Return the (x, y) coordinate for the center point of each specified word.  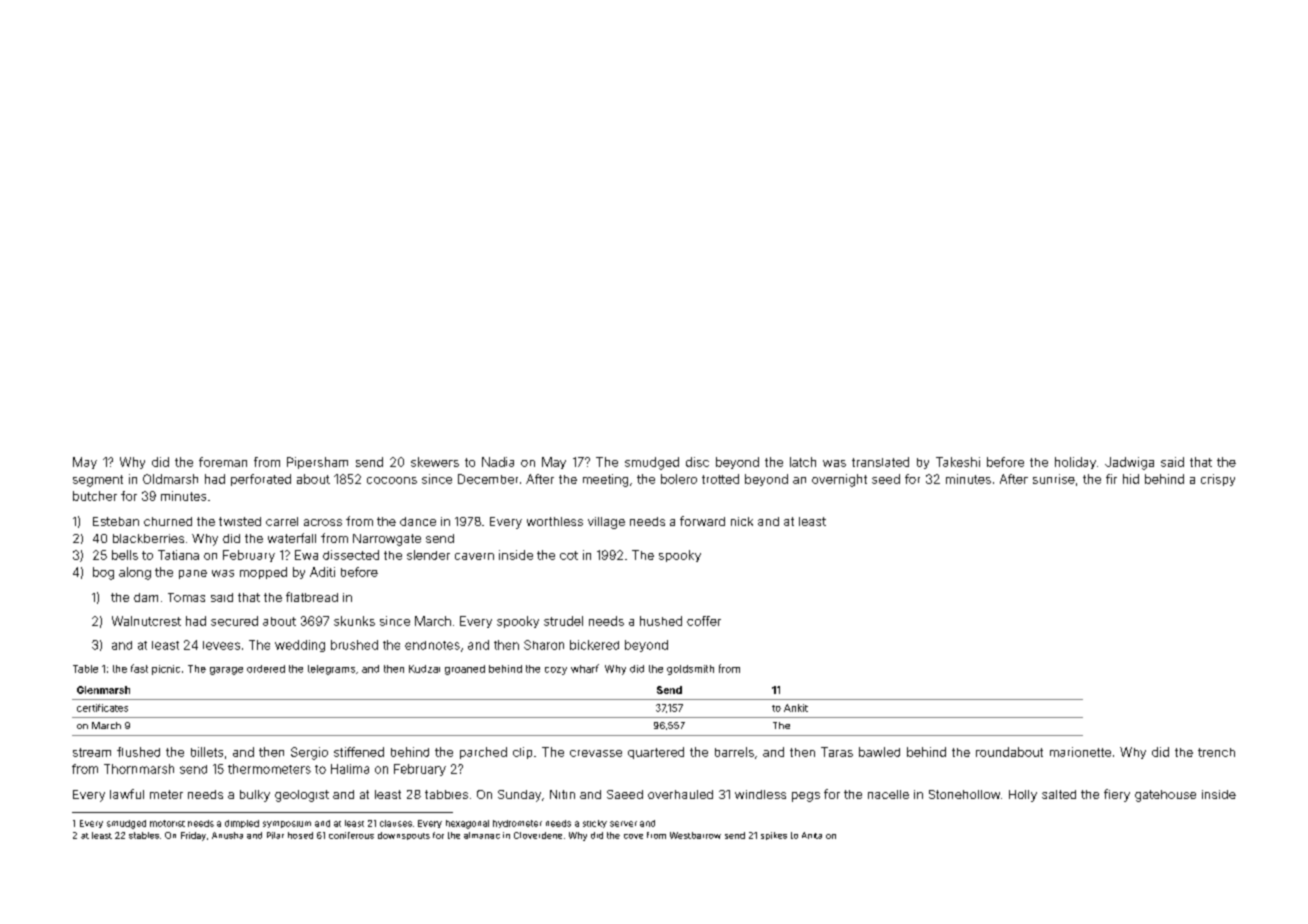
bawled (879, 752)
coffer (704, 621)
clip (522, 753)
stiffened (359, 752)
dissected (351, 555)
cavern (474, 556)
